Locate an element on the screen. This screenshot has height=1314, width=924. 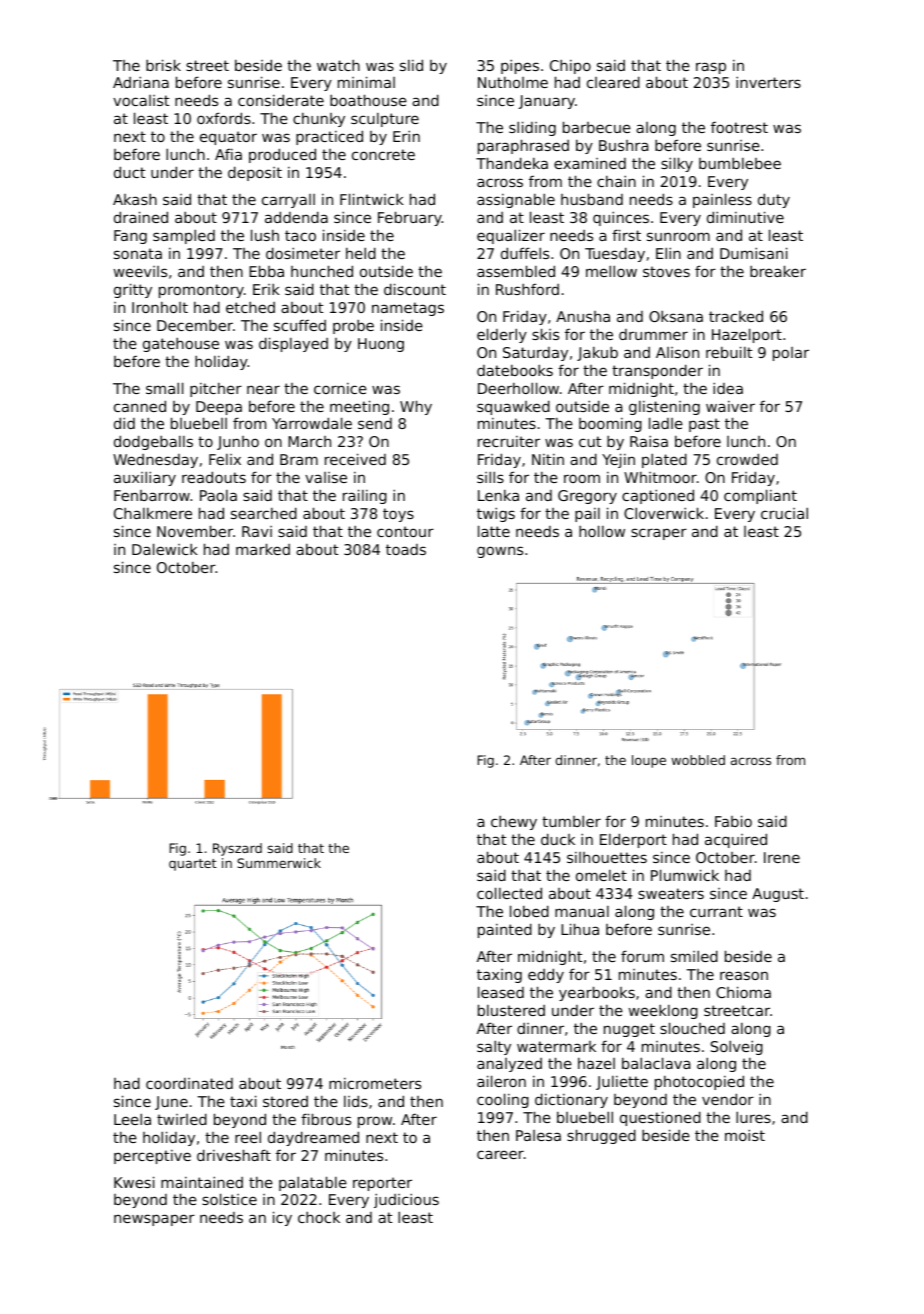
eddy is located at coordinates (546, 975).
